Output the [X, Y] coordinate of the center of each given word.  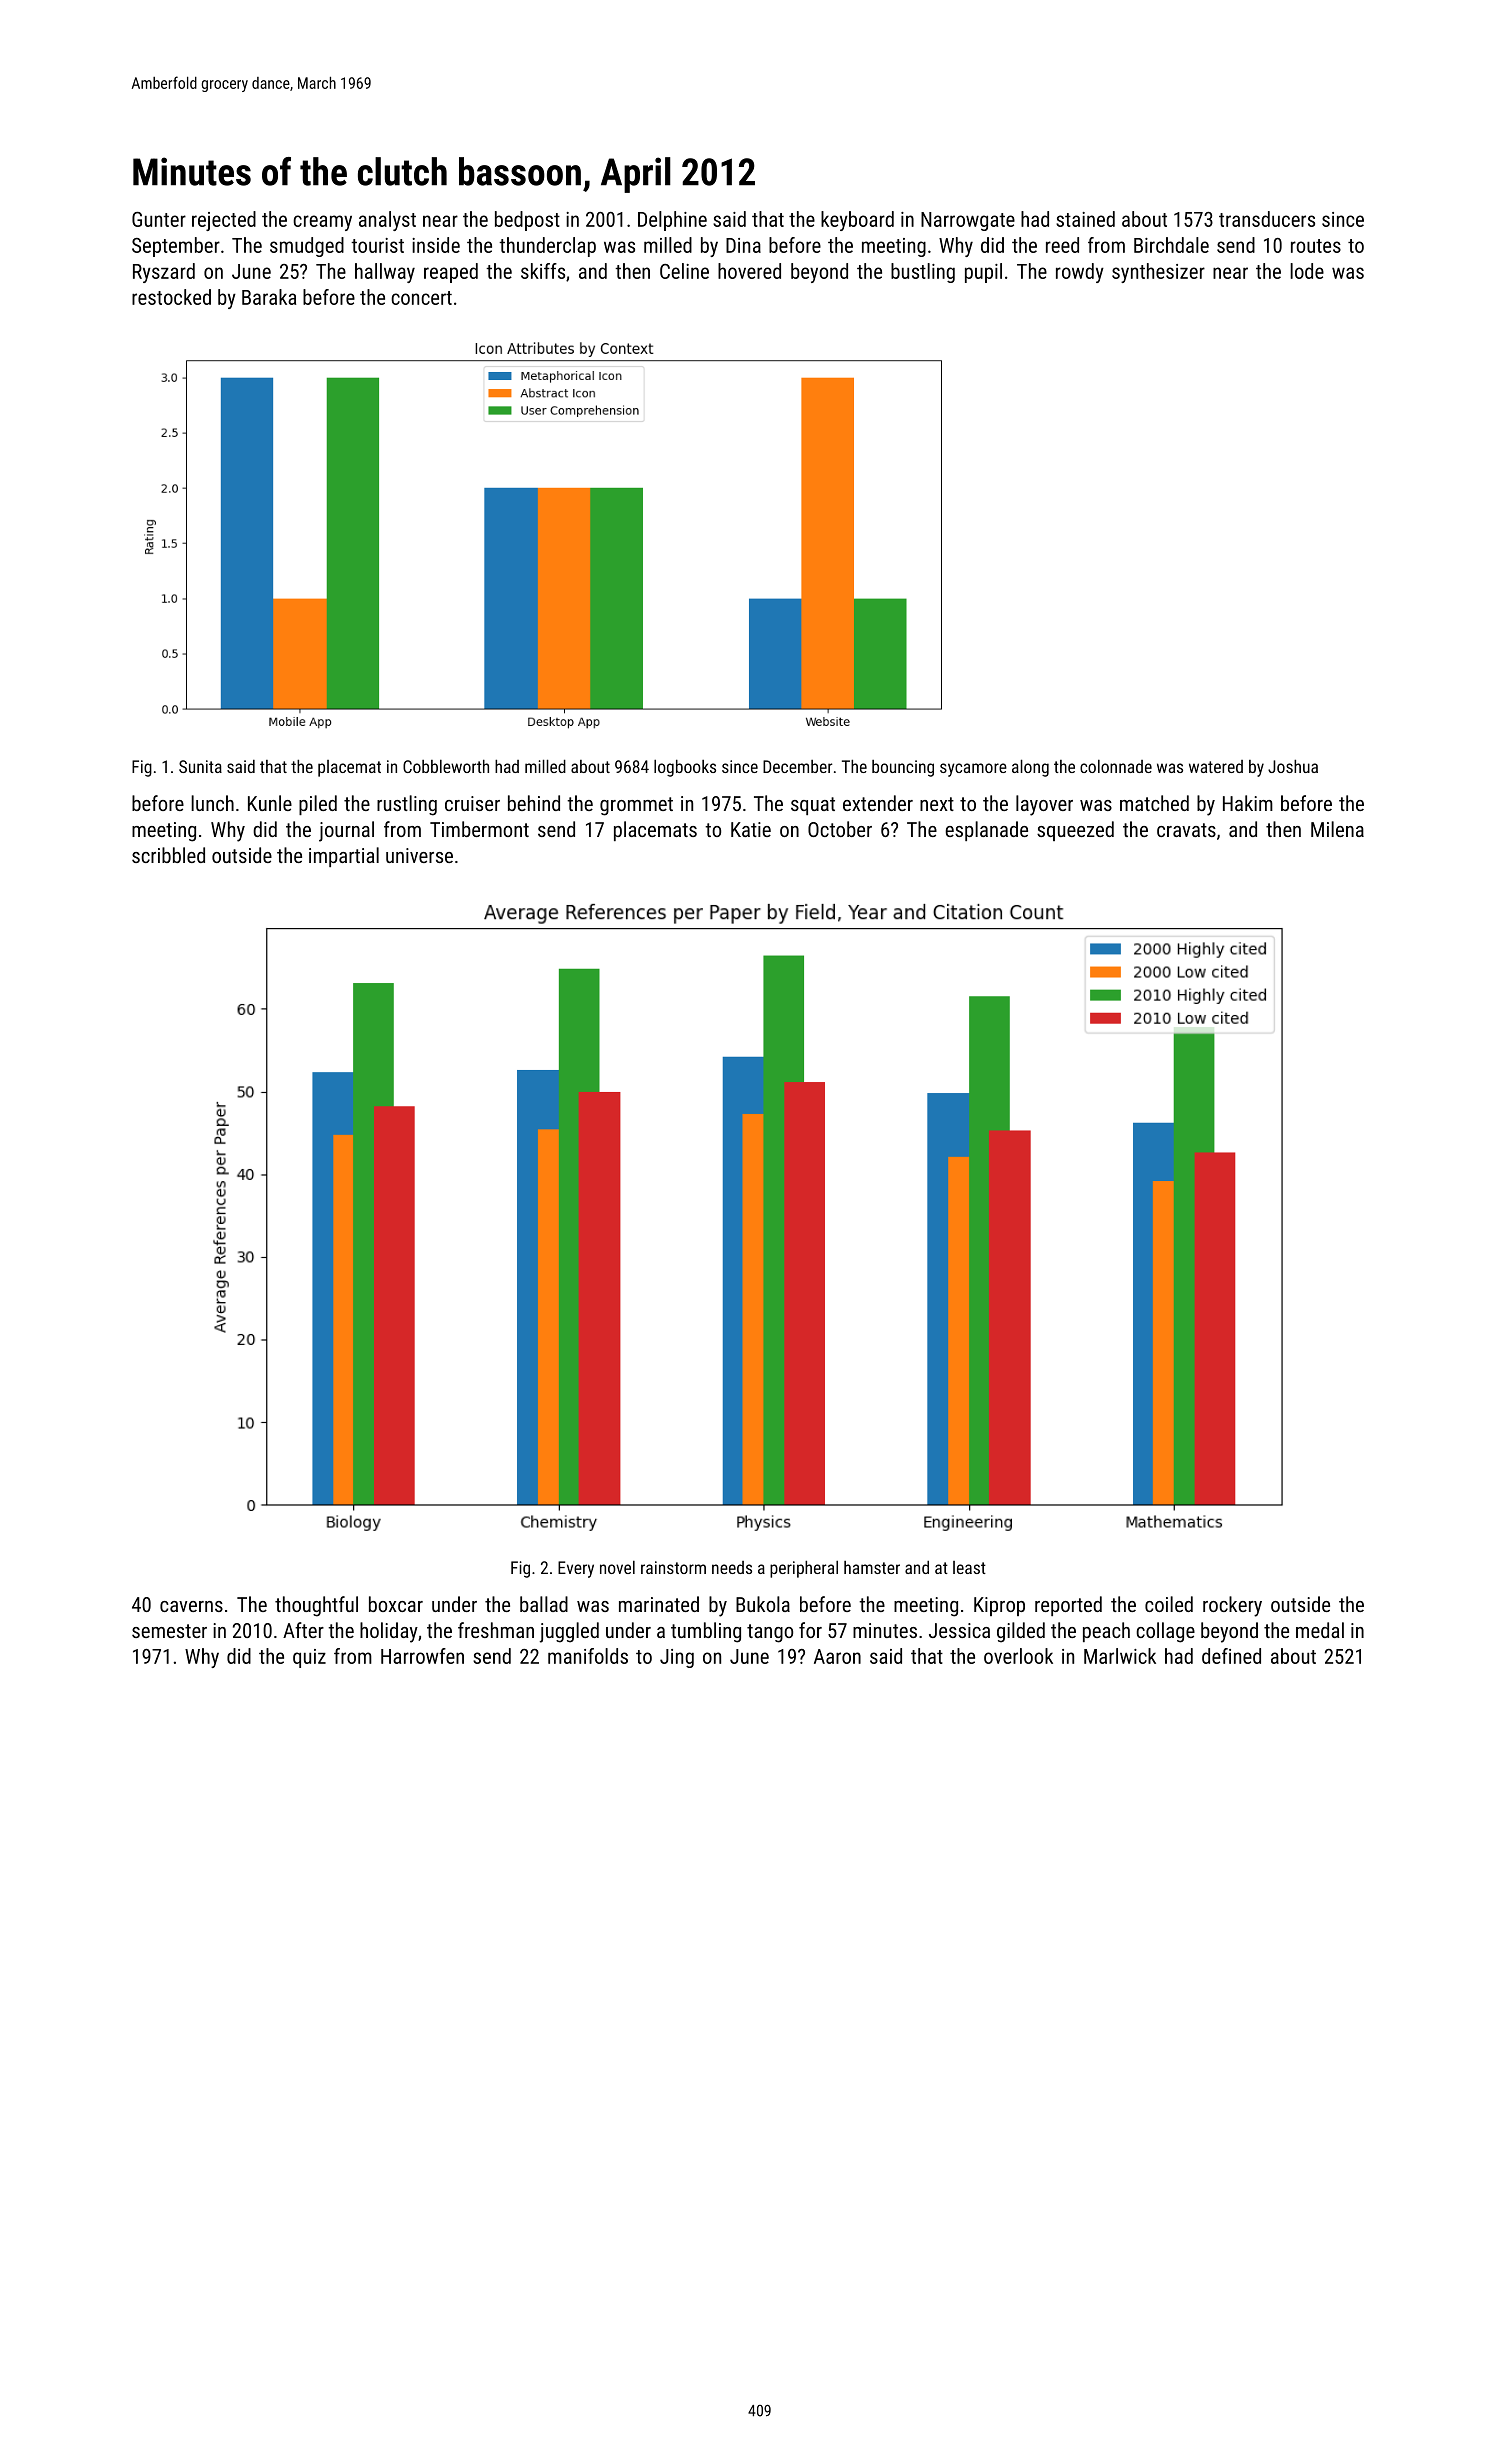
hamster [872, 1567]
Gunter [159, 219]
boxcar [396, 1604]
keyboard [857, 221]
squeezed [1075, 831]
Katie [751, 829]
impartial [344, 857]
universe [419, 855]
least [969, 1567]
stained [1085, 219]
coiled [1169, 1604]
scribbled [168, 855]
